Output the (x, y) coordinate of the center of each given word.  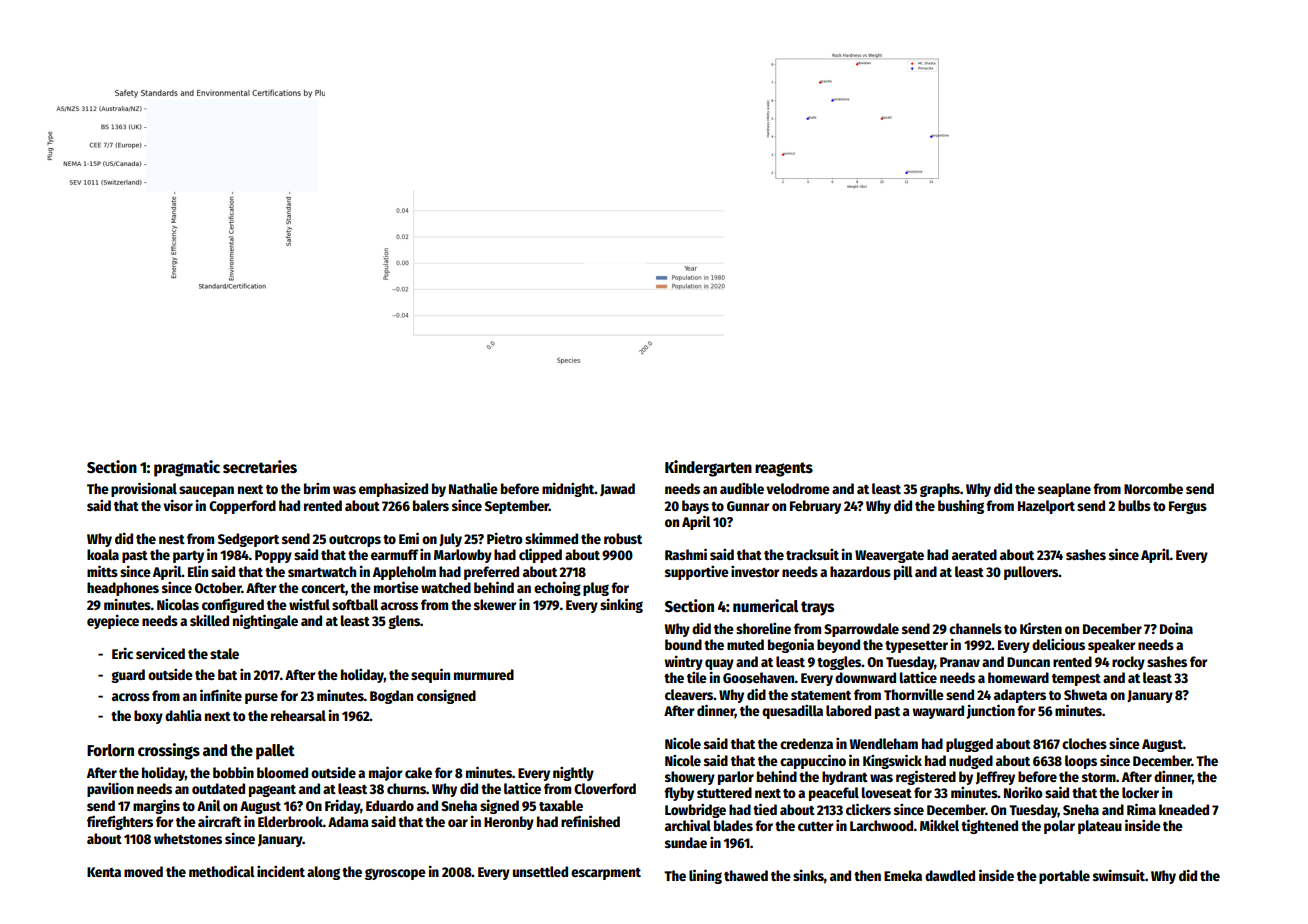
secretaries (260, 467)
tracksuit (812, 554)
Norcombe (1153, 488)
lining (705, 876)
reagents (784, 469)
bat (227, 674)
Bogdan (391, 697)
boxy (148, 717)
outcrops (355, 541)
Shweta (1085, 694)
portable (1064, 877)
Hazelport (1046, 507)
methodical (222, 871)
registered (926, 777)
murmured (484, 674)
